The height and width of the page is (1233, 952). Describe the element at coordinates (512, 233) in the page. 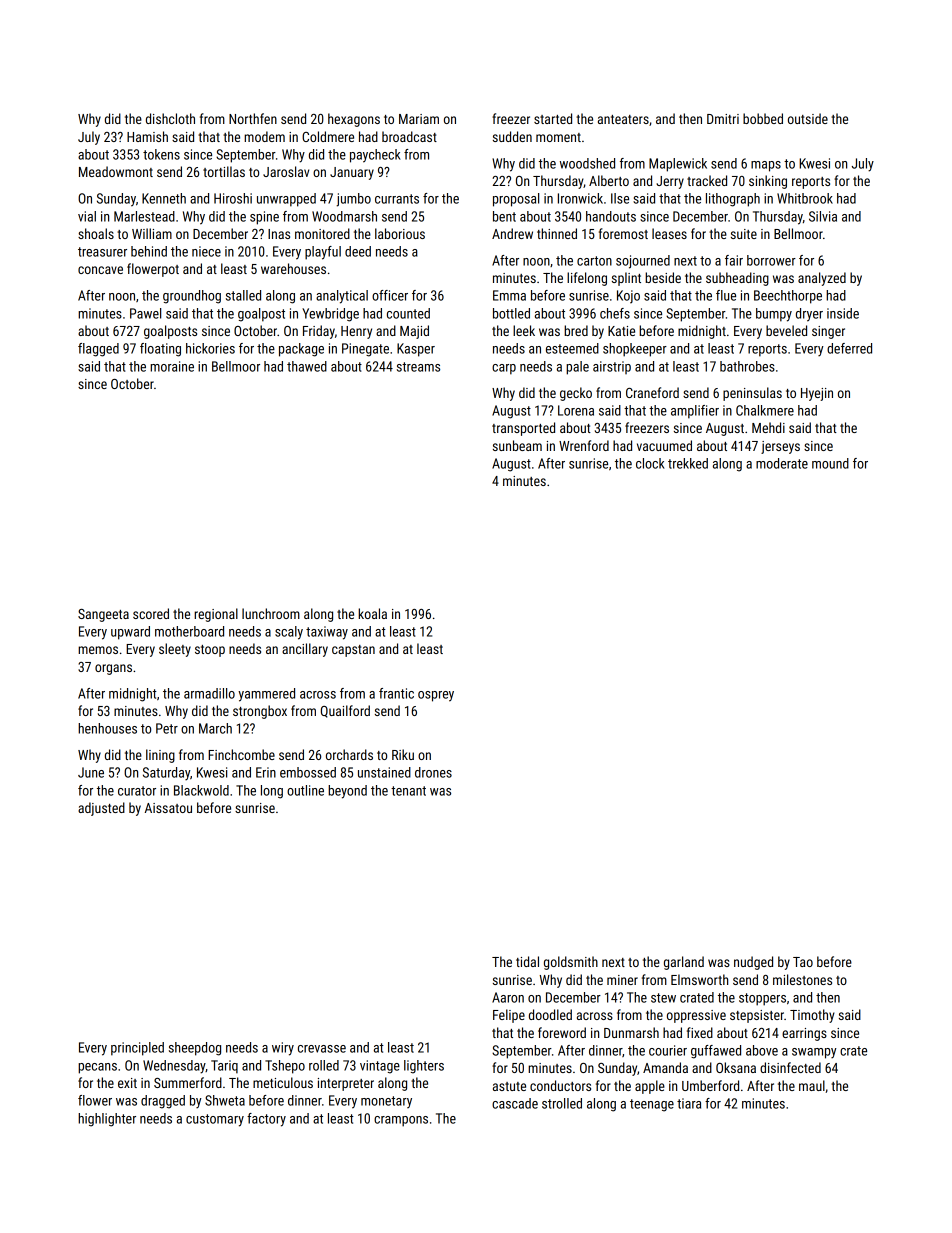

I see `Andrew` at that location.
